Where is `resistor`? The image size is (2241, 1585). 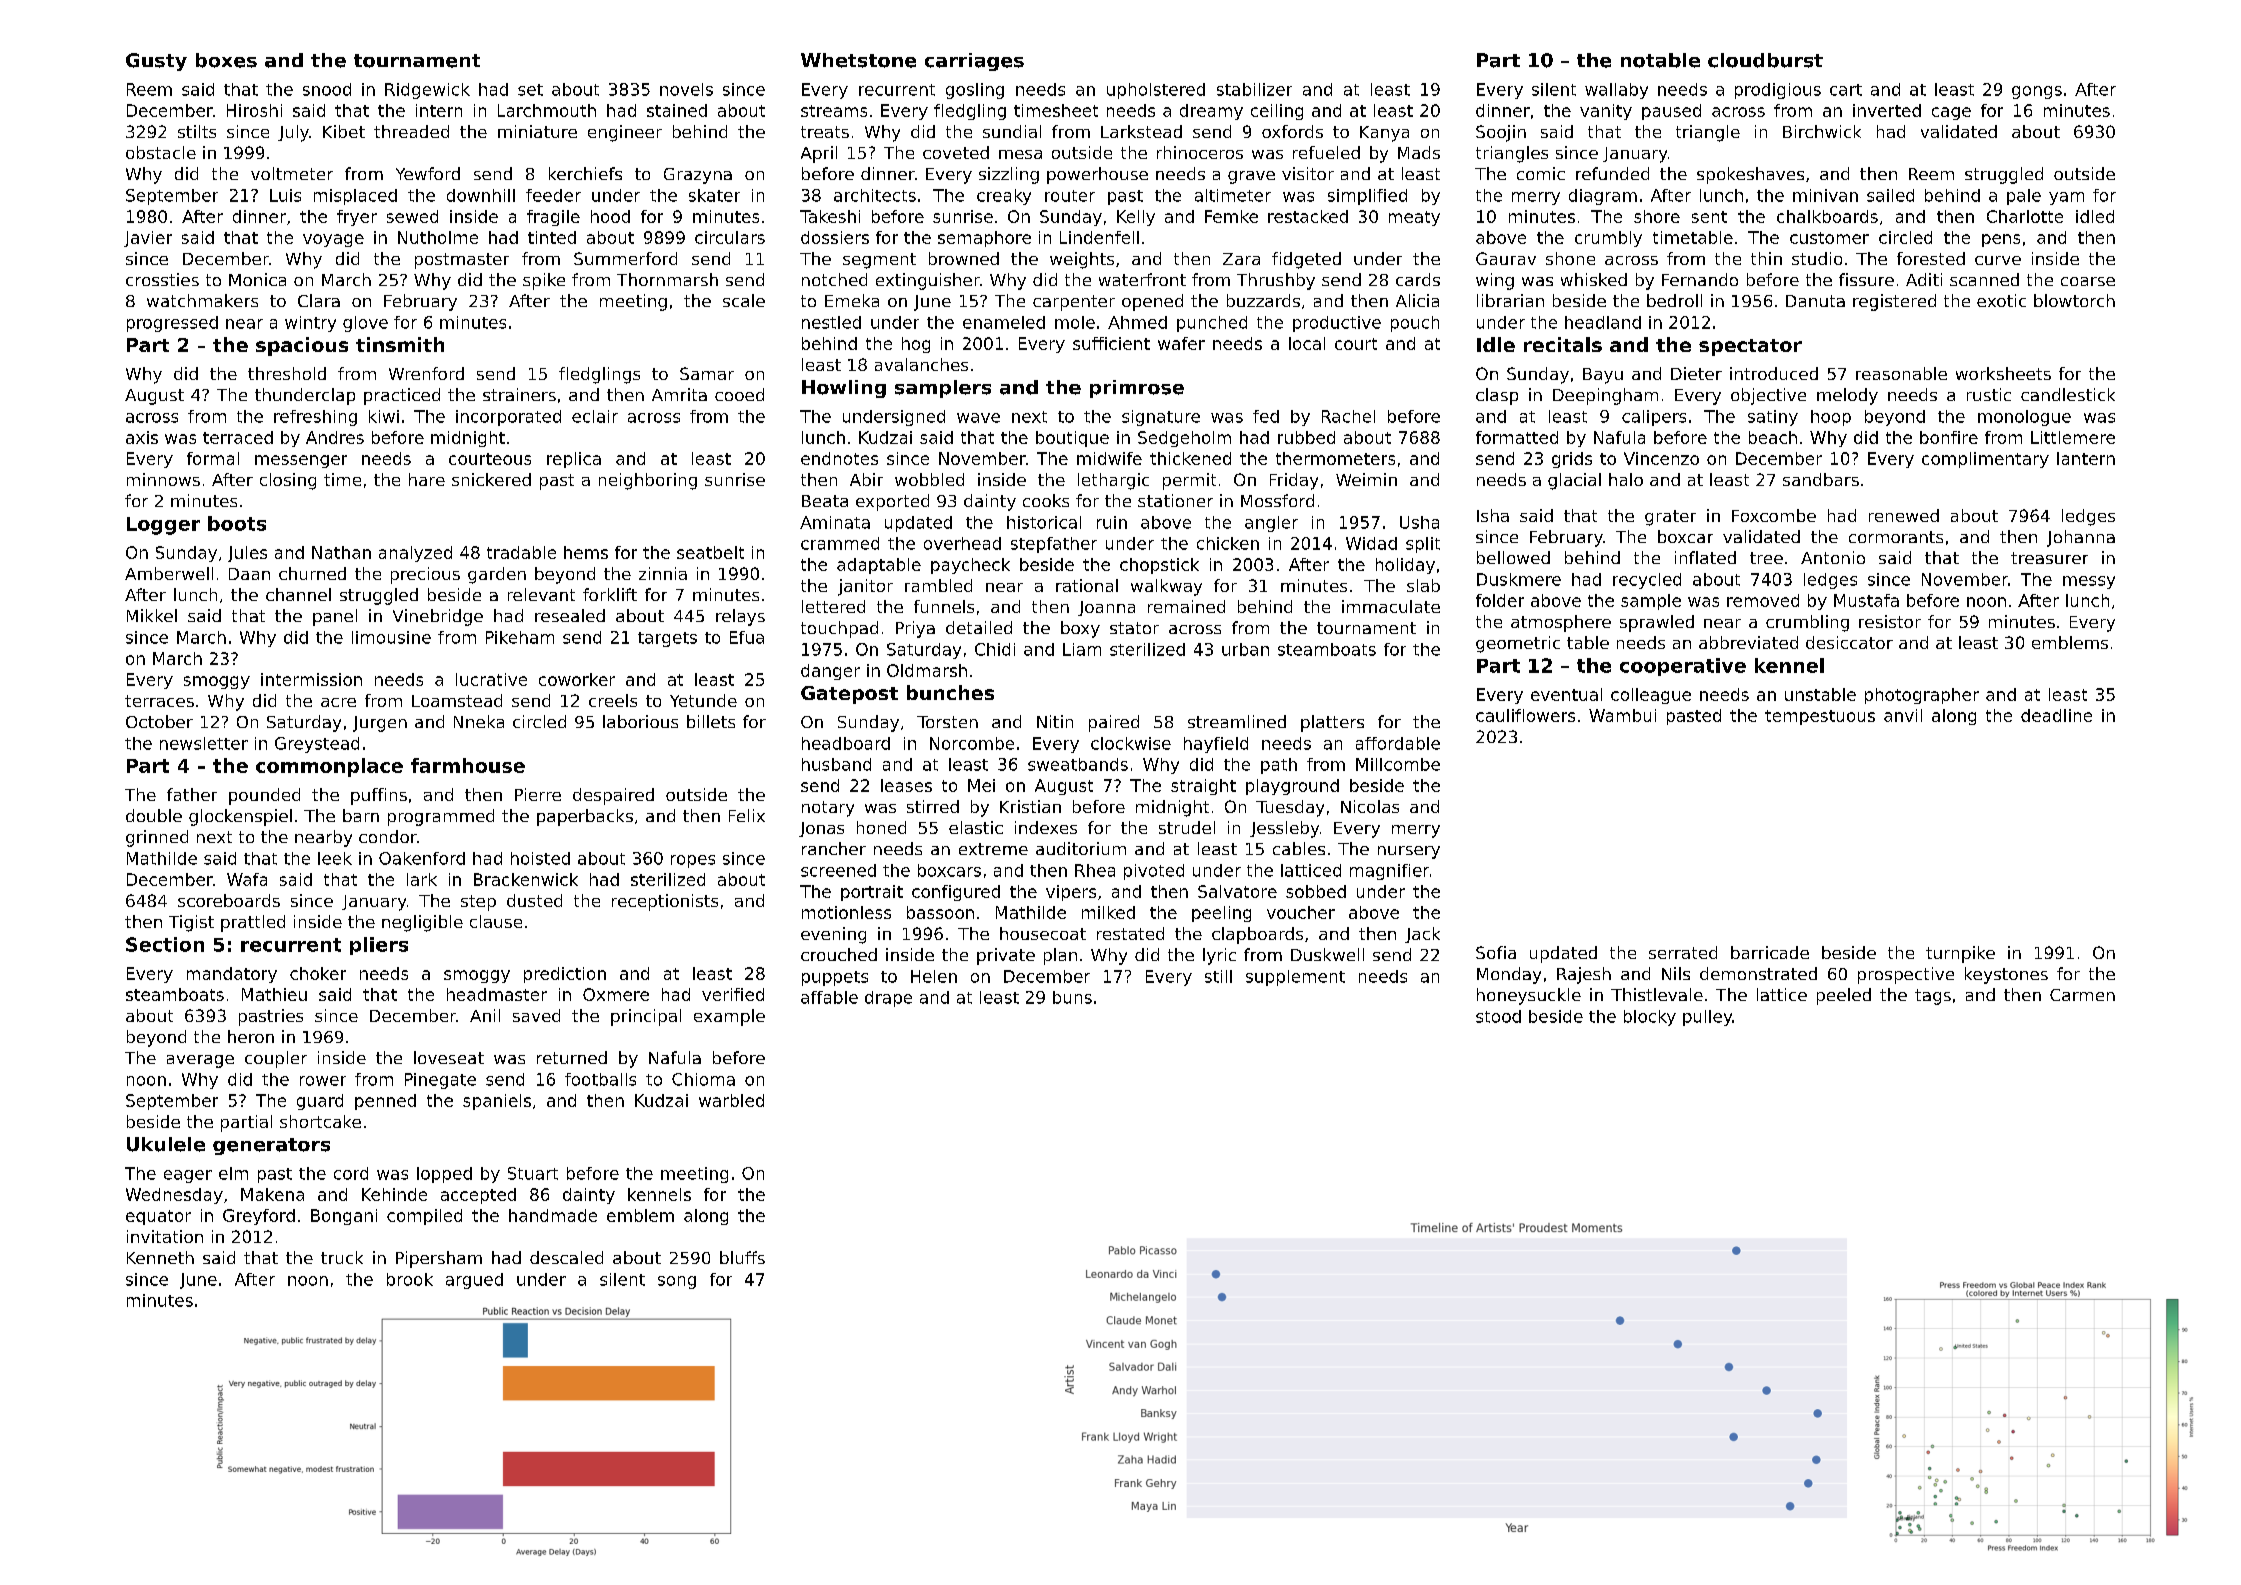 resistor is located at coordinates (1890, 621).
